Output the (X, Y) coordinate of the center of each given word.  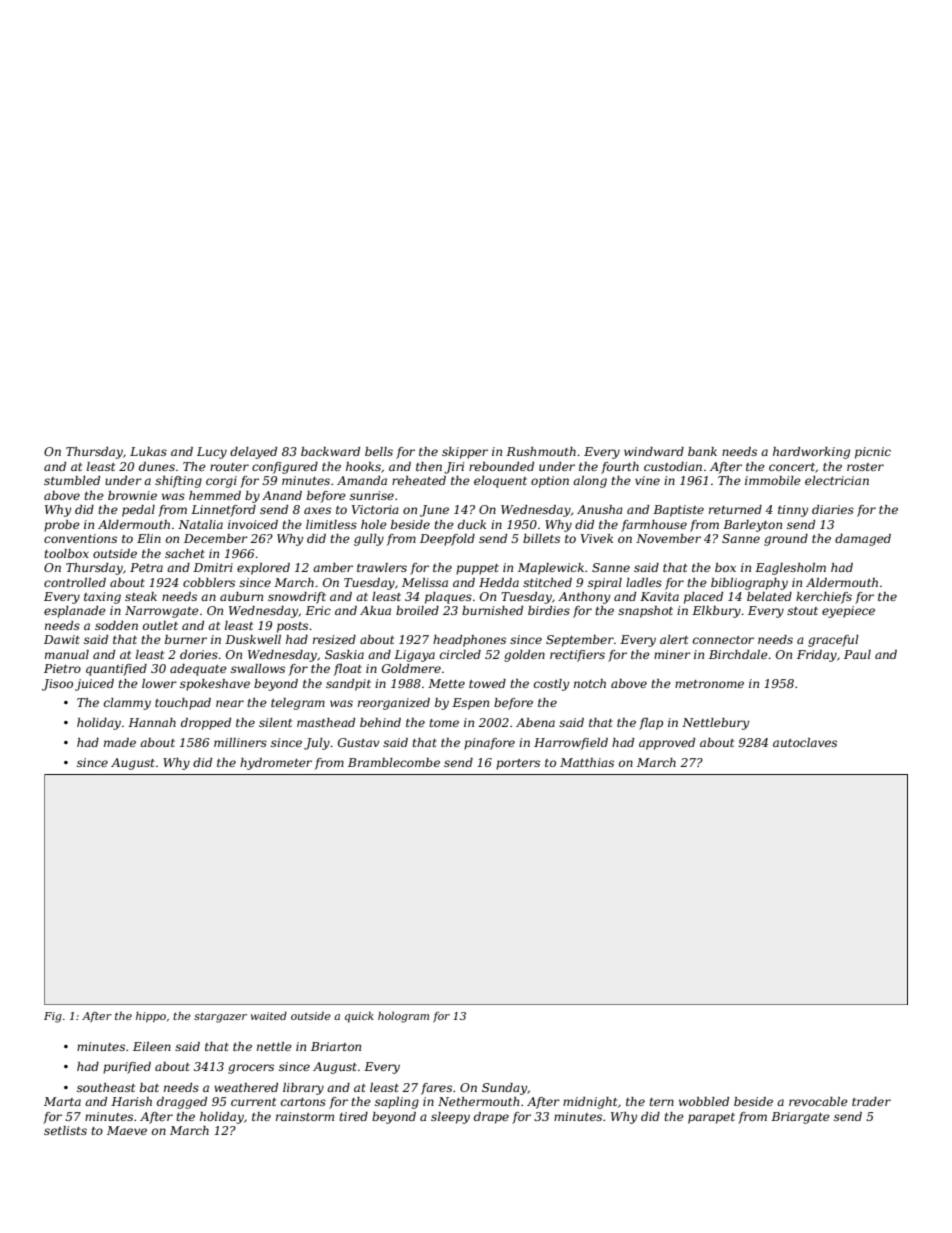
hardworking (811, 453)
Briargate (800, 1118)
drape (491, 1118)
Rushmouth (541, 451)
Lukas (148, 451)
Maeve (127, 1130)
